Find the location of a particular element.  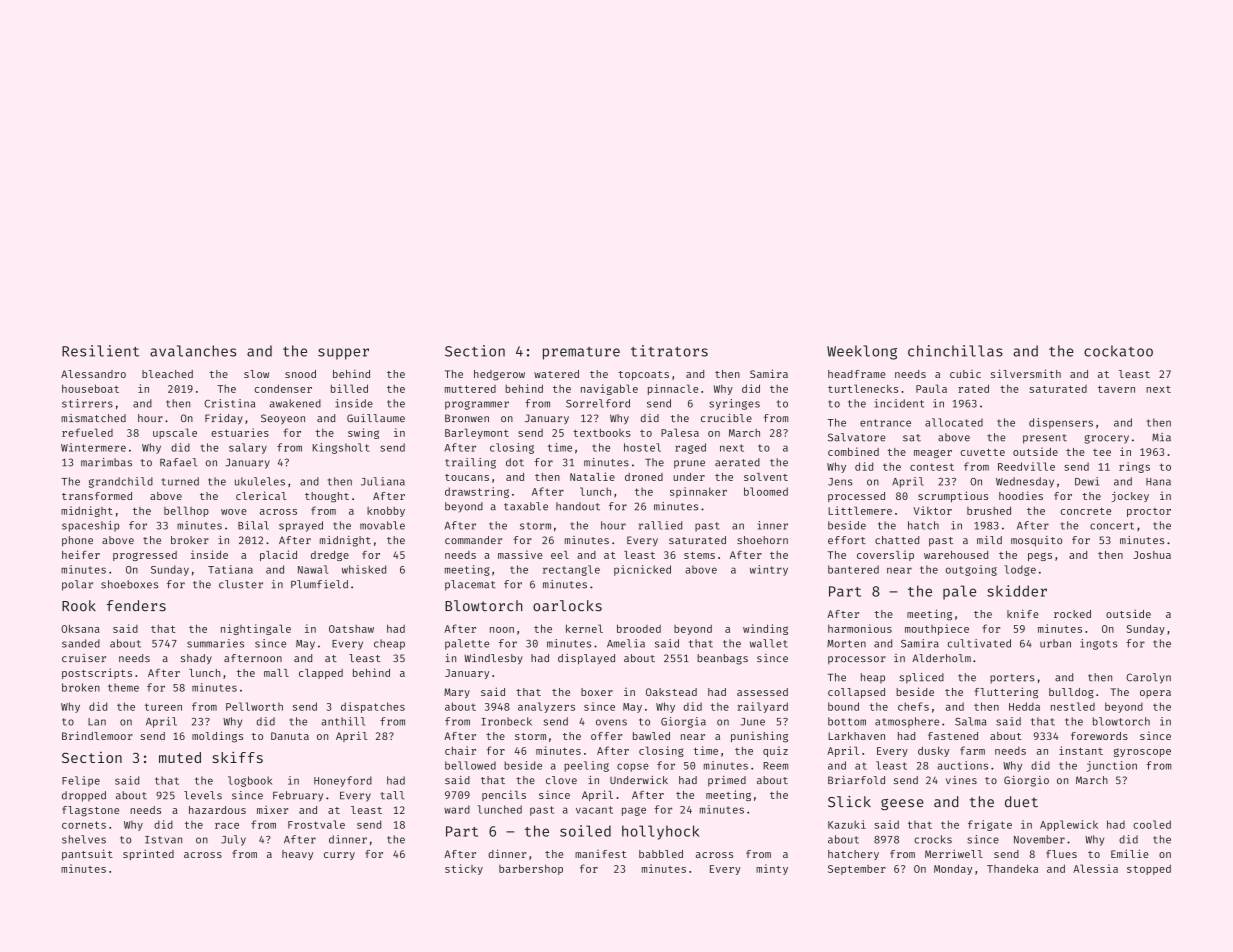

slow is located at coordinates (256, 374).
